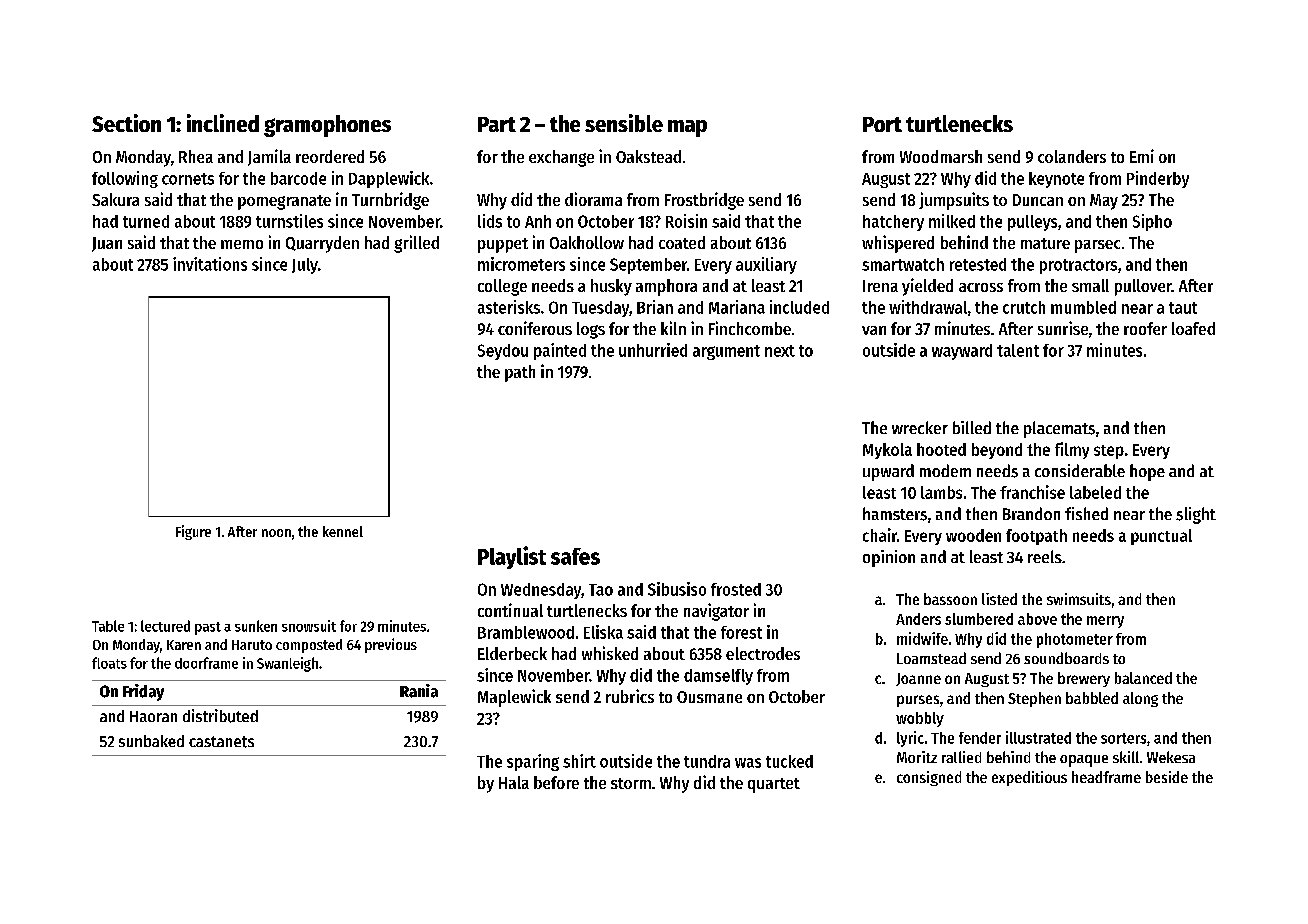 This screenshot has height=924, width=1308. Describe the element at coordinates (221, 742) in the screenshot. I see `castanets` at that location.
